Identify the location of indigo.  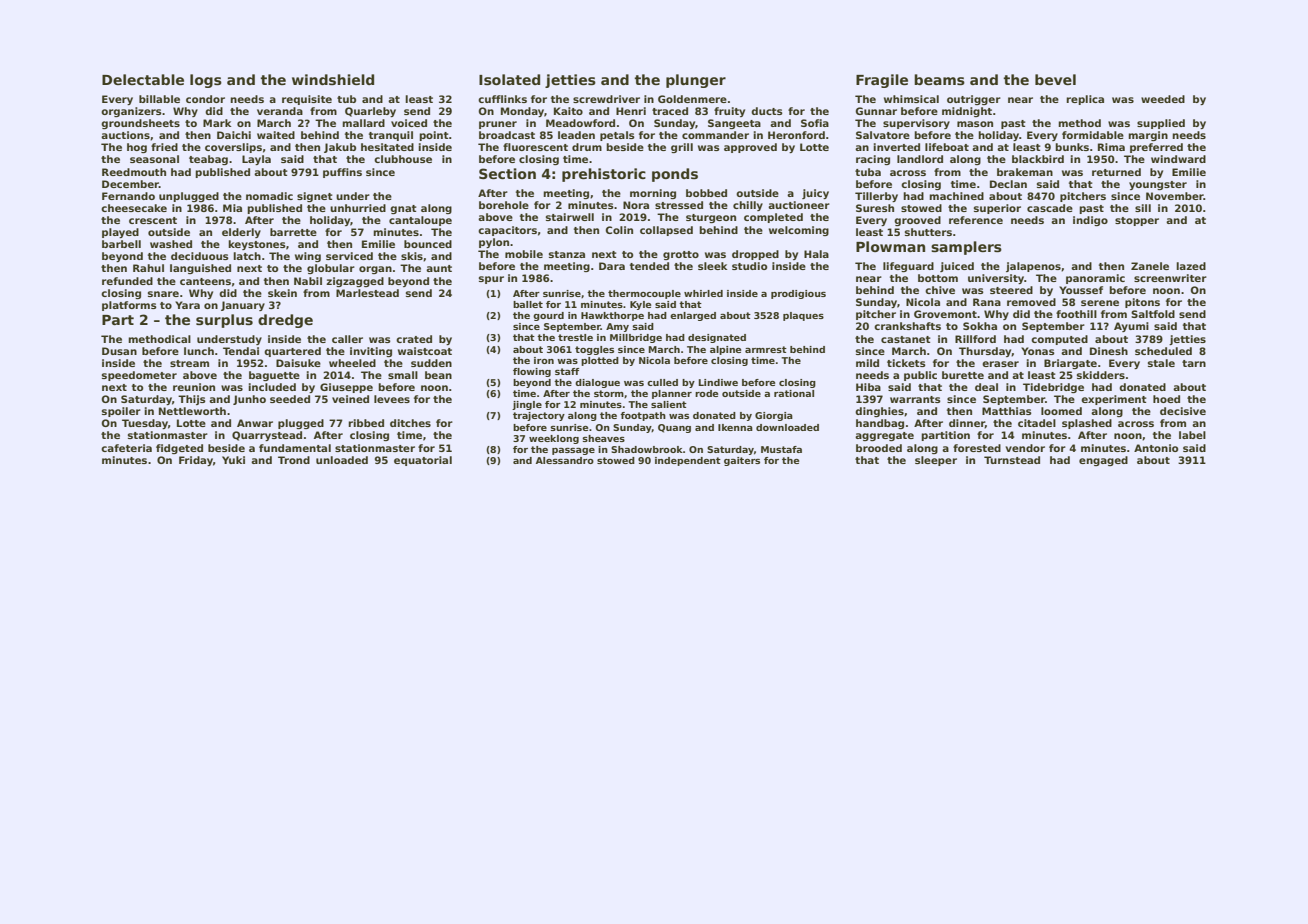
(1090, 221).
